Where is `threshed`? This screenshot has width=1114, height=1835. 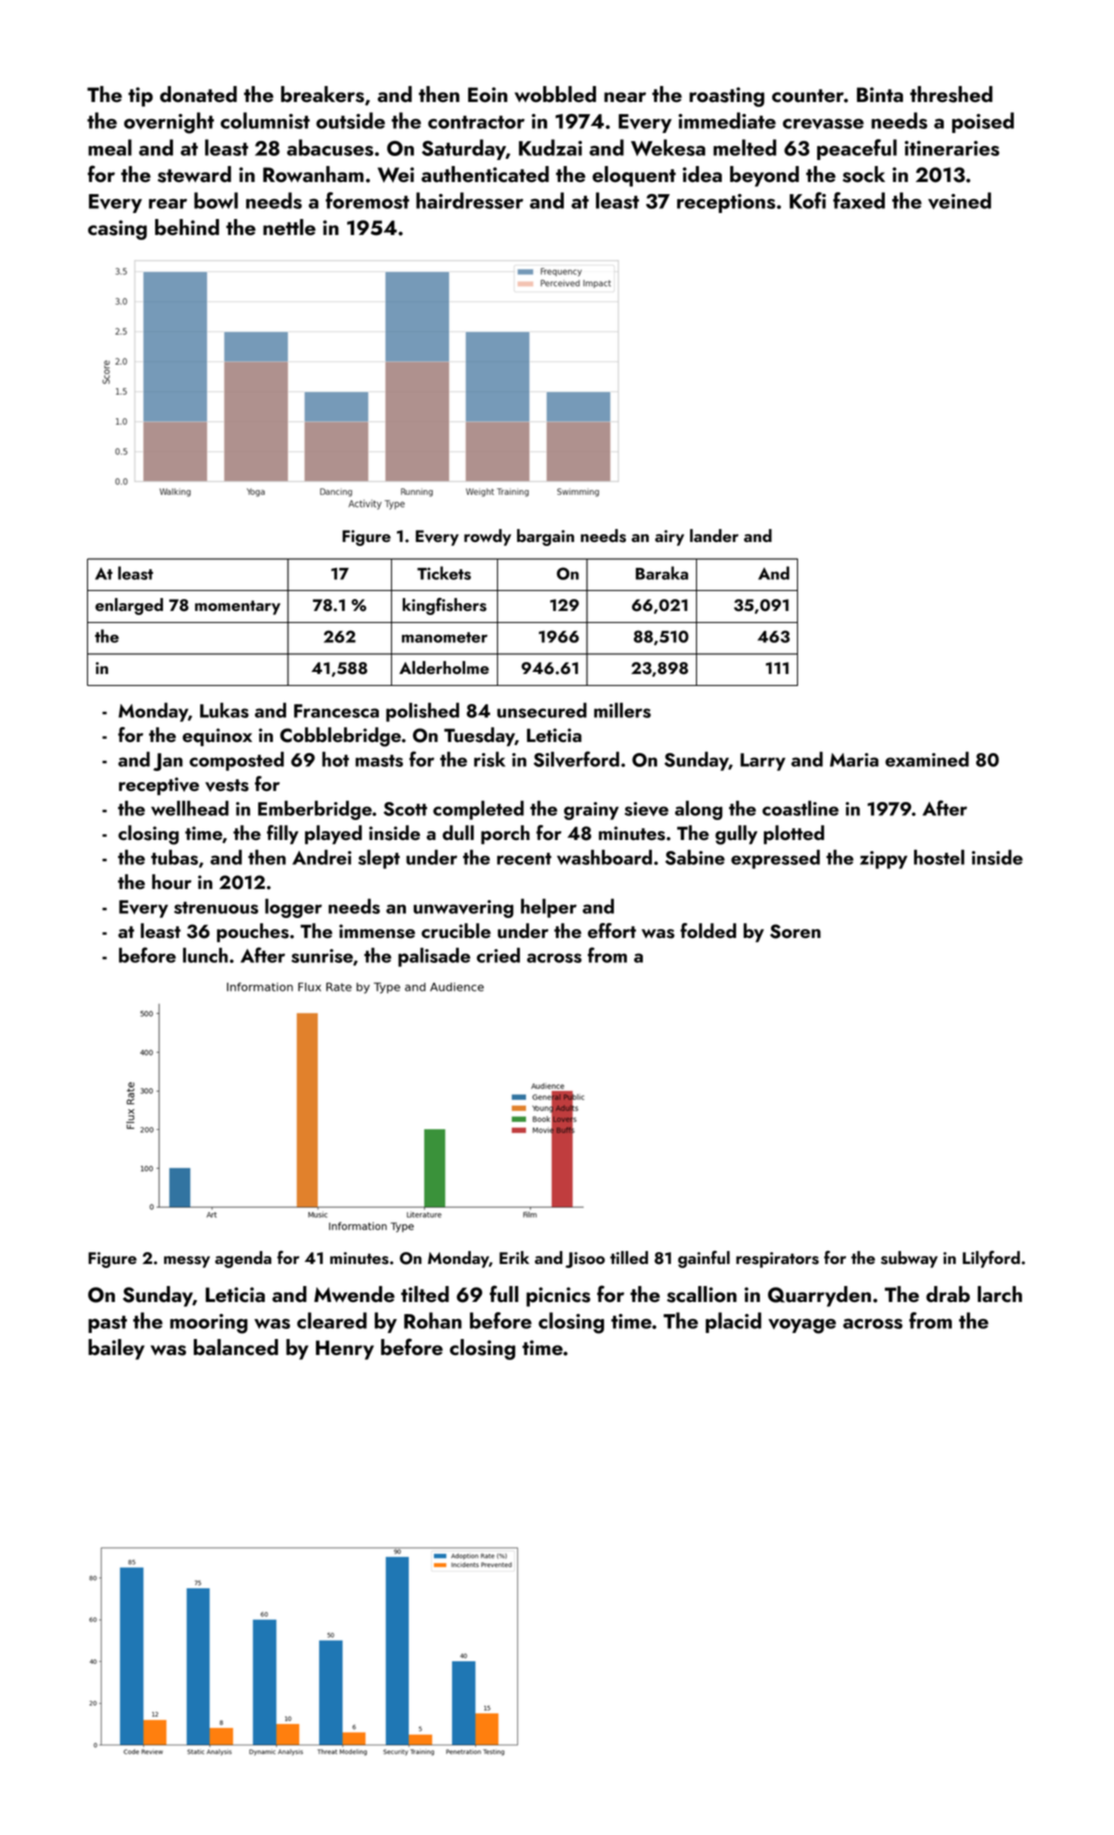 threshed is located at coordinates (951, 94).
